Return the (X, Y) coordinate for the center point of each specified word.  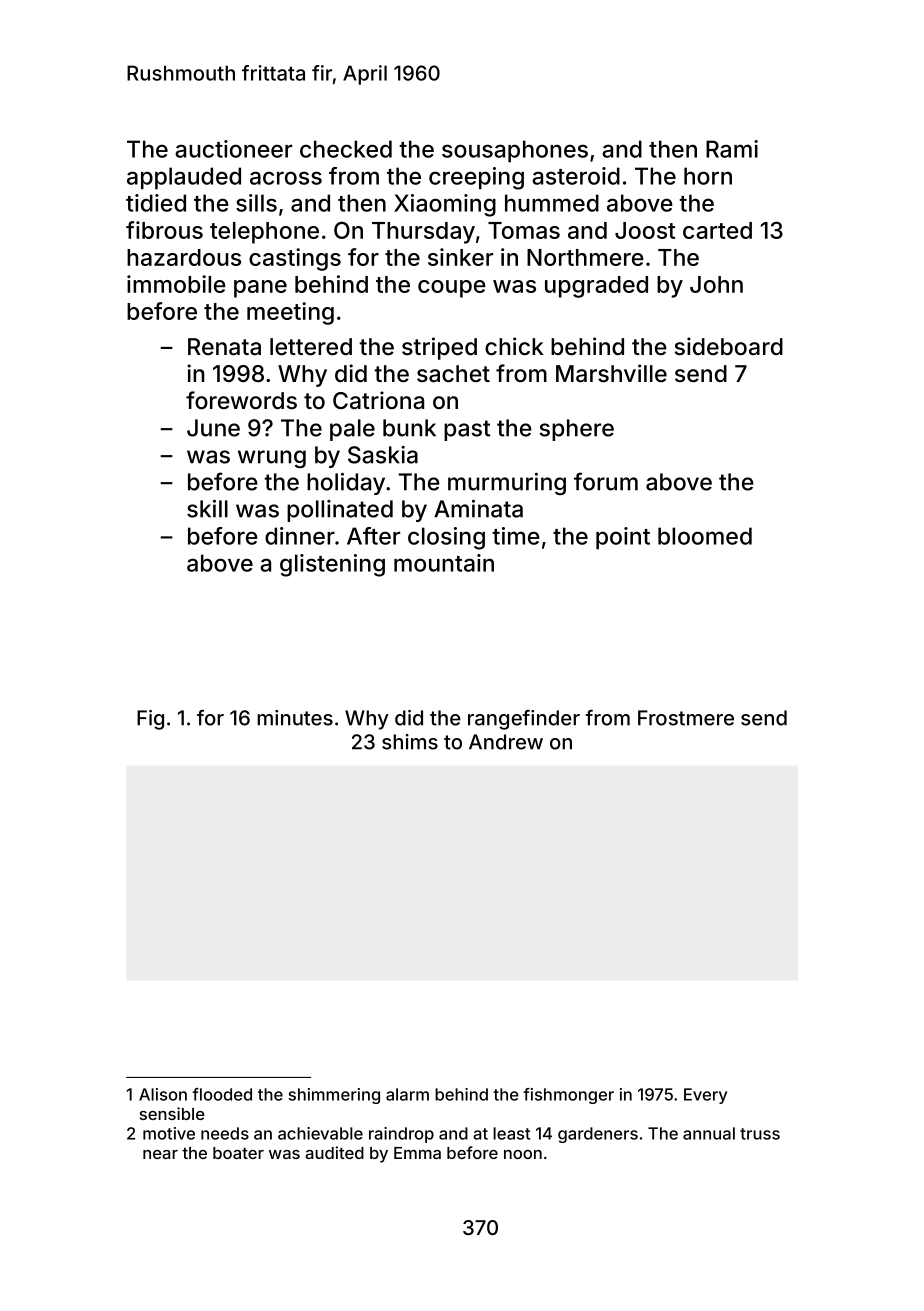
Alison (163, 1094)
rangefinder (524, 720)
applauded (184, 178)
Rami (732, 149)
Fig (150, 720)
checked (346, 149)
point (623, 538)
